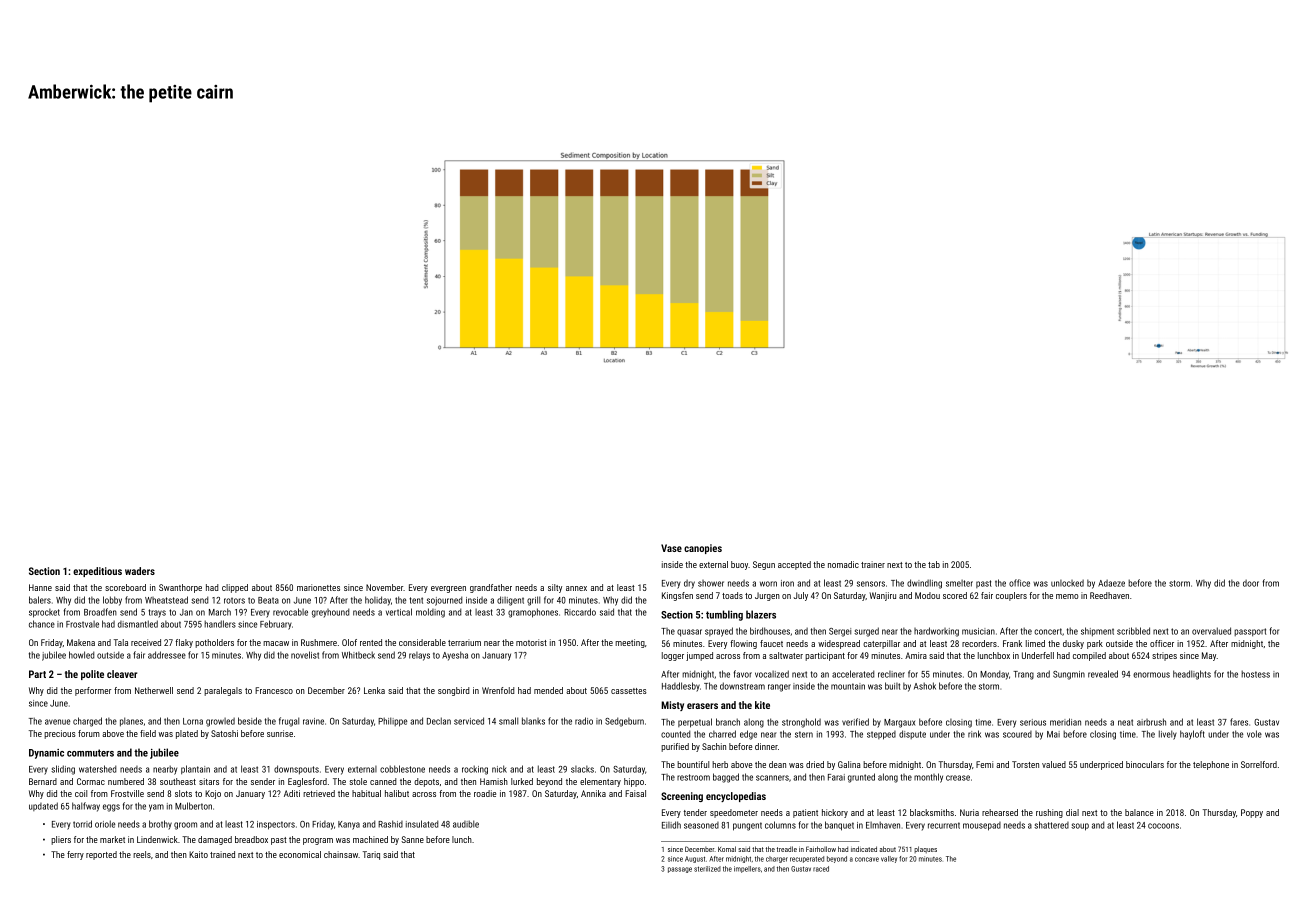 This screenshot has height=924, width=1308. Describe the element at coordinates (318, 587) in the screenshot. I see `marionettes` at that location.
